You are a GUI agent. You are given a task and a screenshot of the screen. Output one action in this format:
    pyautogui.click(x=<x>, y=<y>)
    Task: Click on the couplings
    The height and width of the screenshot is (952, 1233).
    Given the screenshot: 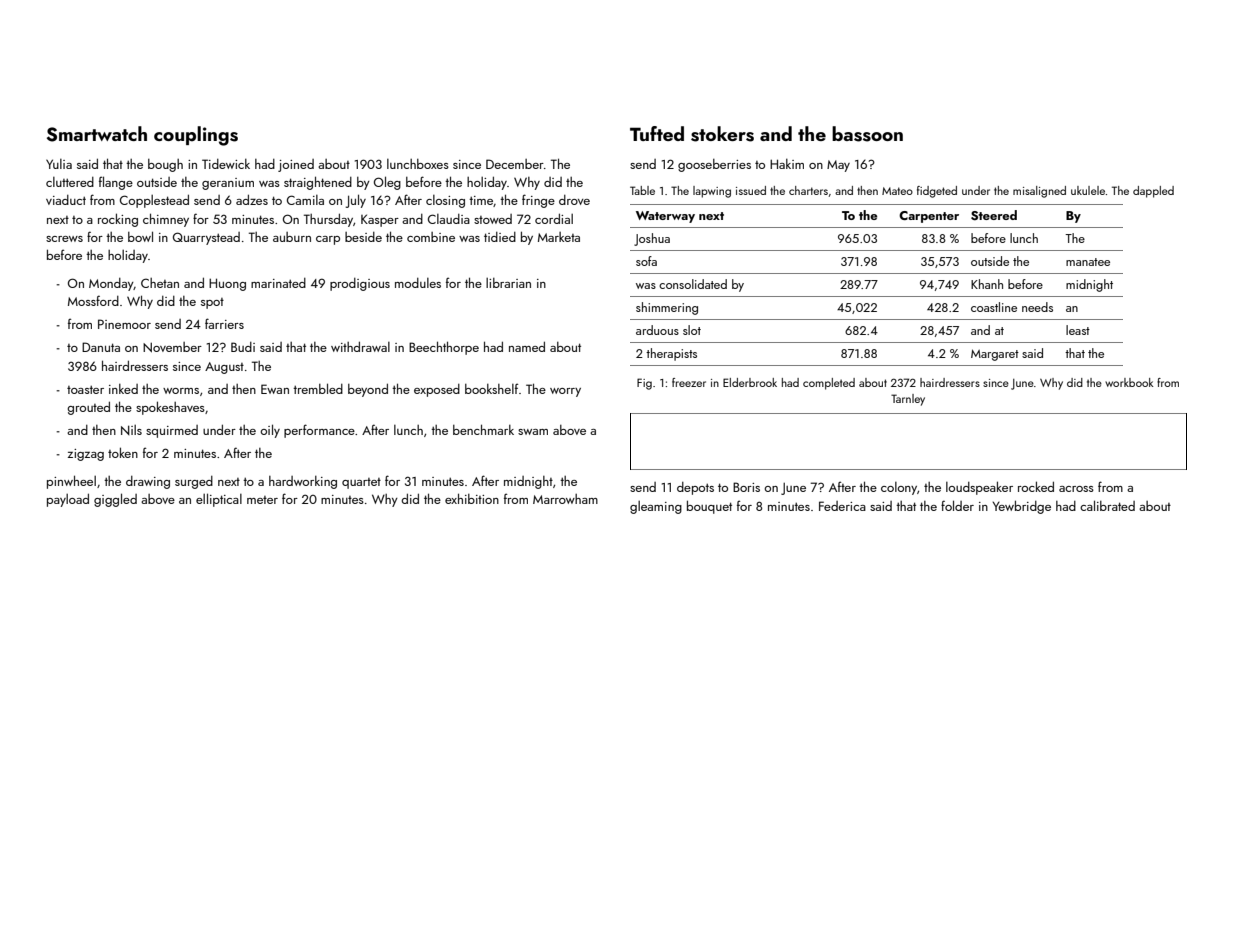 What is the action you would take?
    pyautogui.click(x=196, y=136)
